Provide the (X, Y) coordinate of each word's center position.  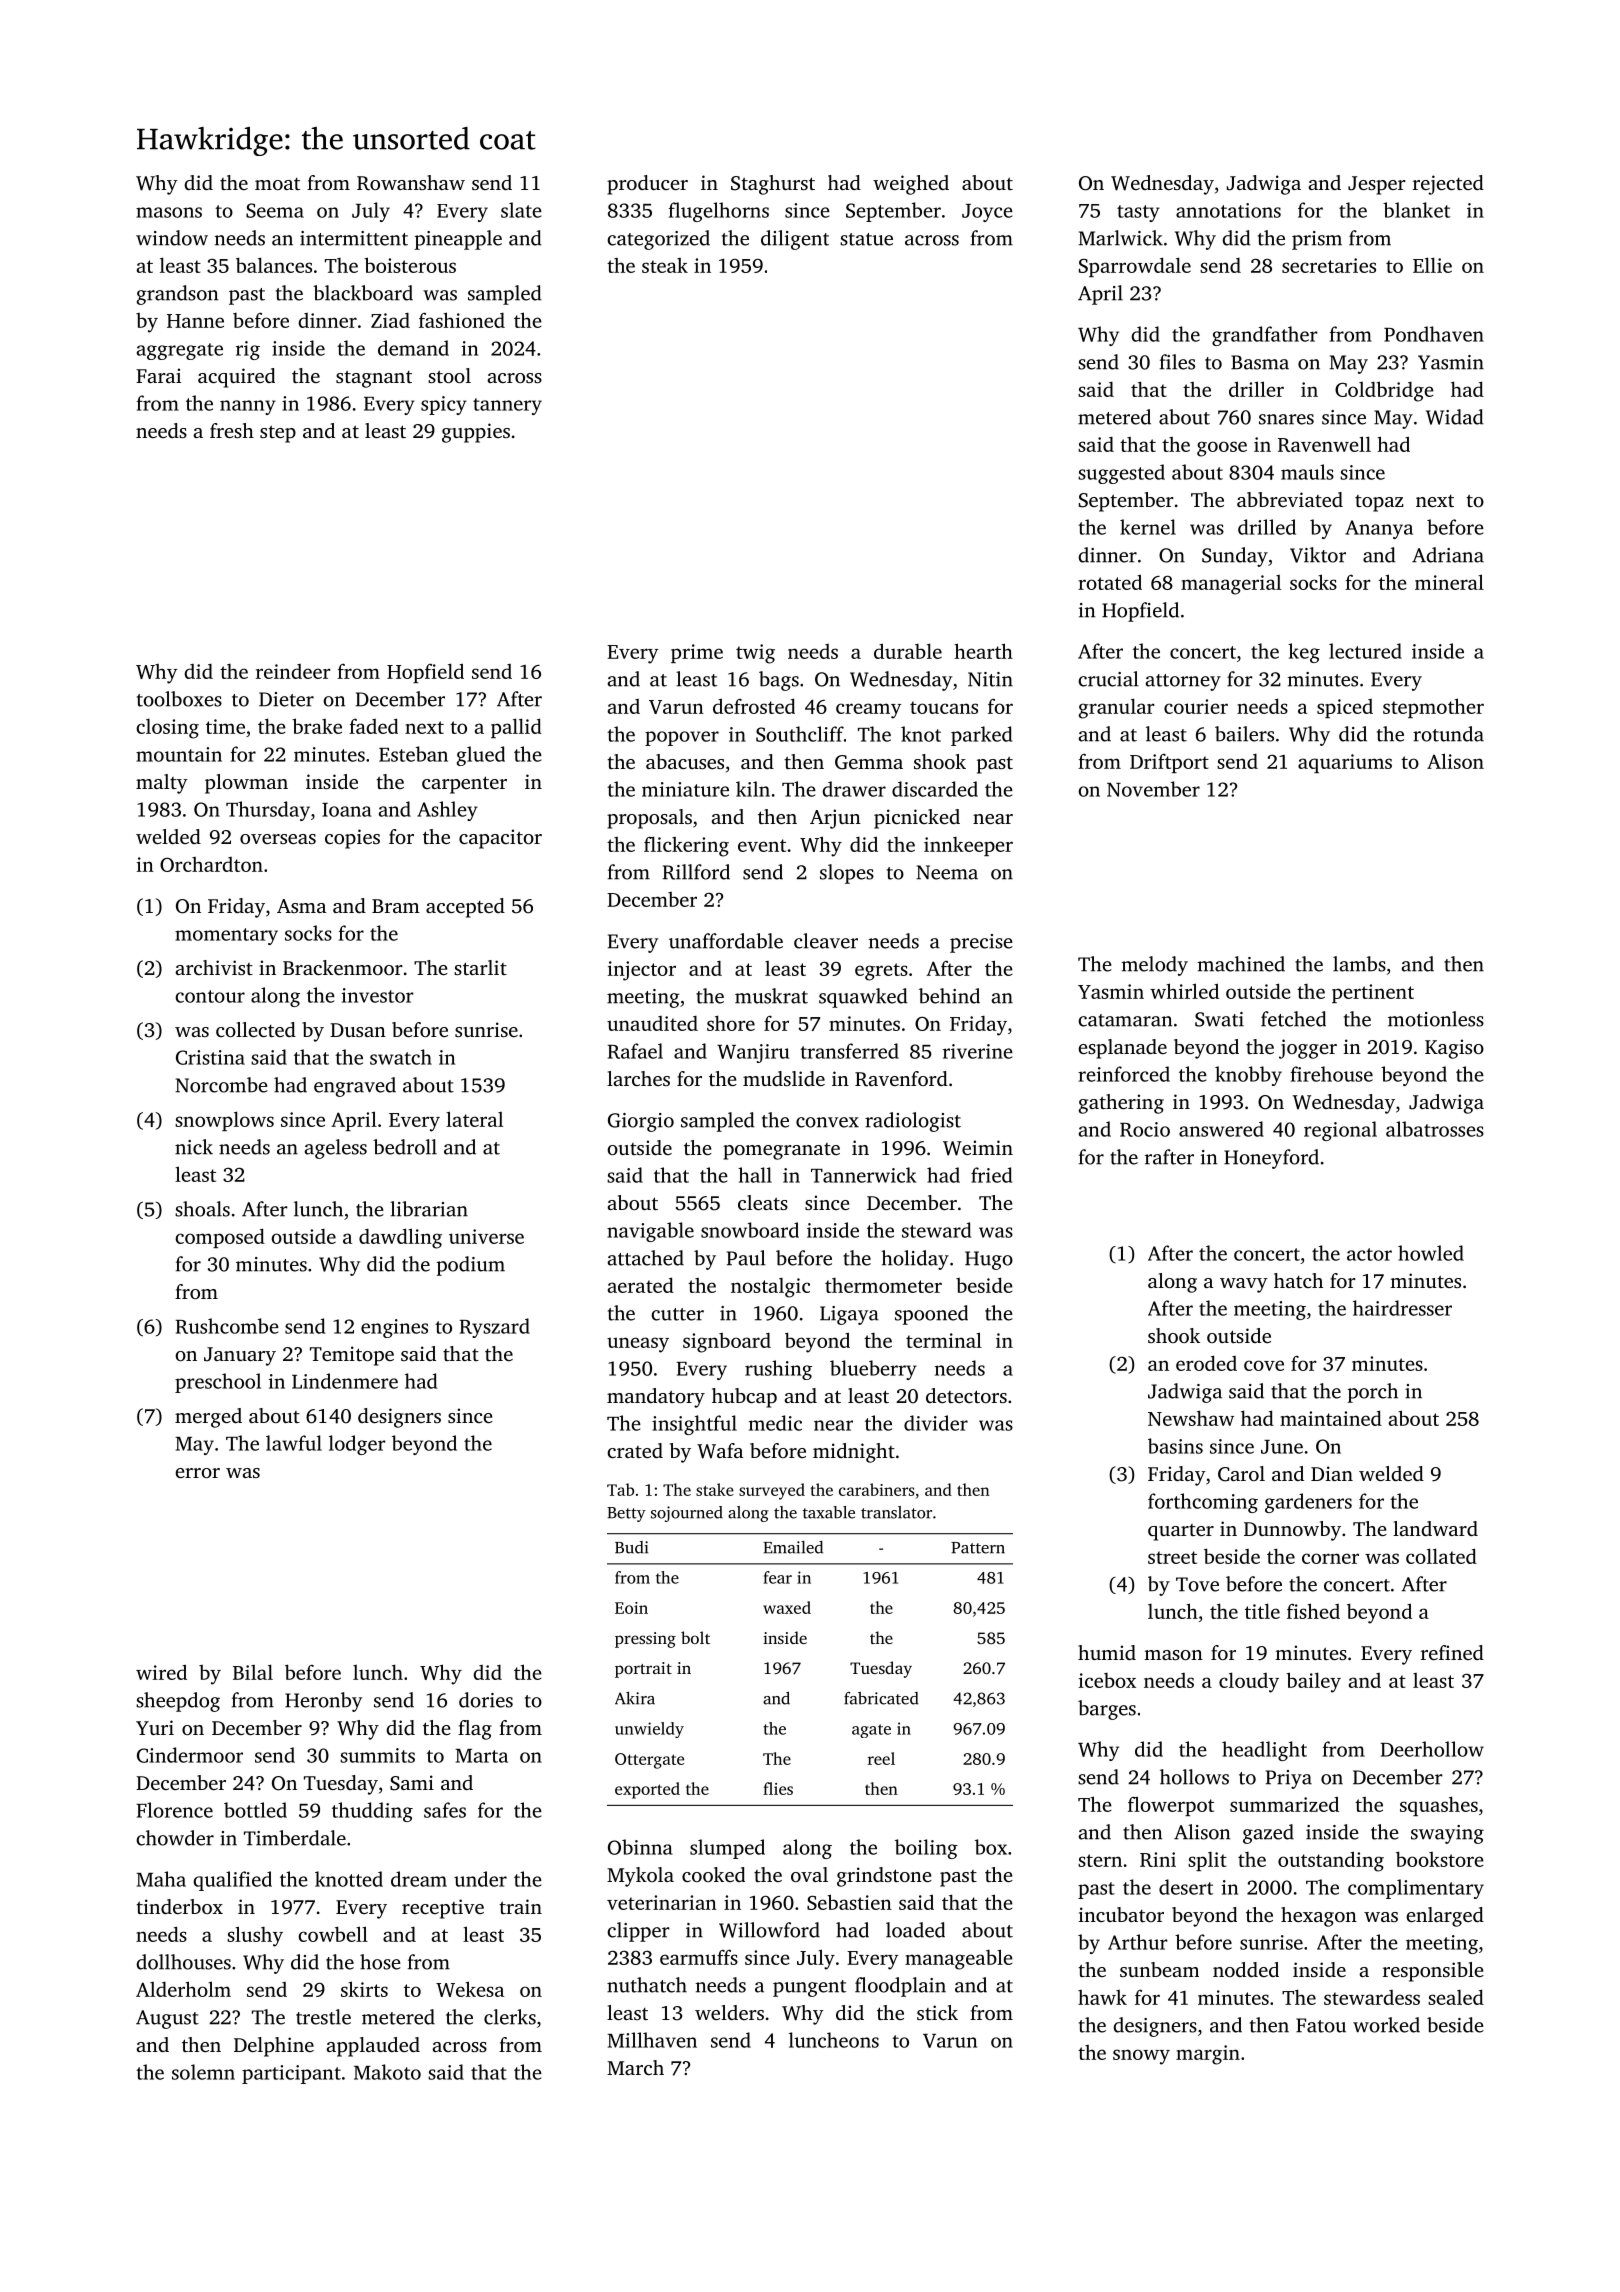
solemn (203, 2072)
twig (755, 654)
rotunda (1448, 734)
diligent (795, 240)
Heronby (323, 1702)
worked (1386, 2025)
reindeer (293, 671)
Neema (947, 872)
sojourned (687, 1514)
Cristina (210, 1057)
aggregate (180, 351)
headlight (1264, 1751)
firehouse (1332, 1074)
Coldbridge (1384, 391)
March (635, 2067)
